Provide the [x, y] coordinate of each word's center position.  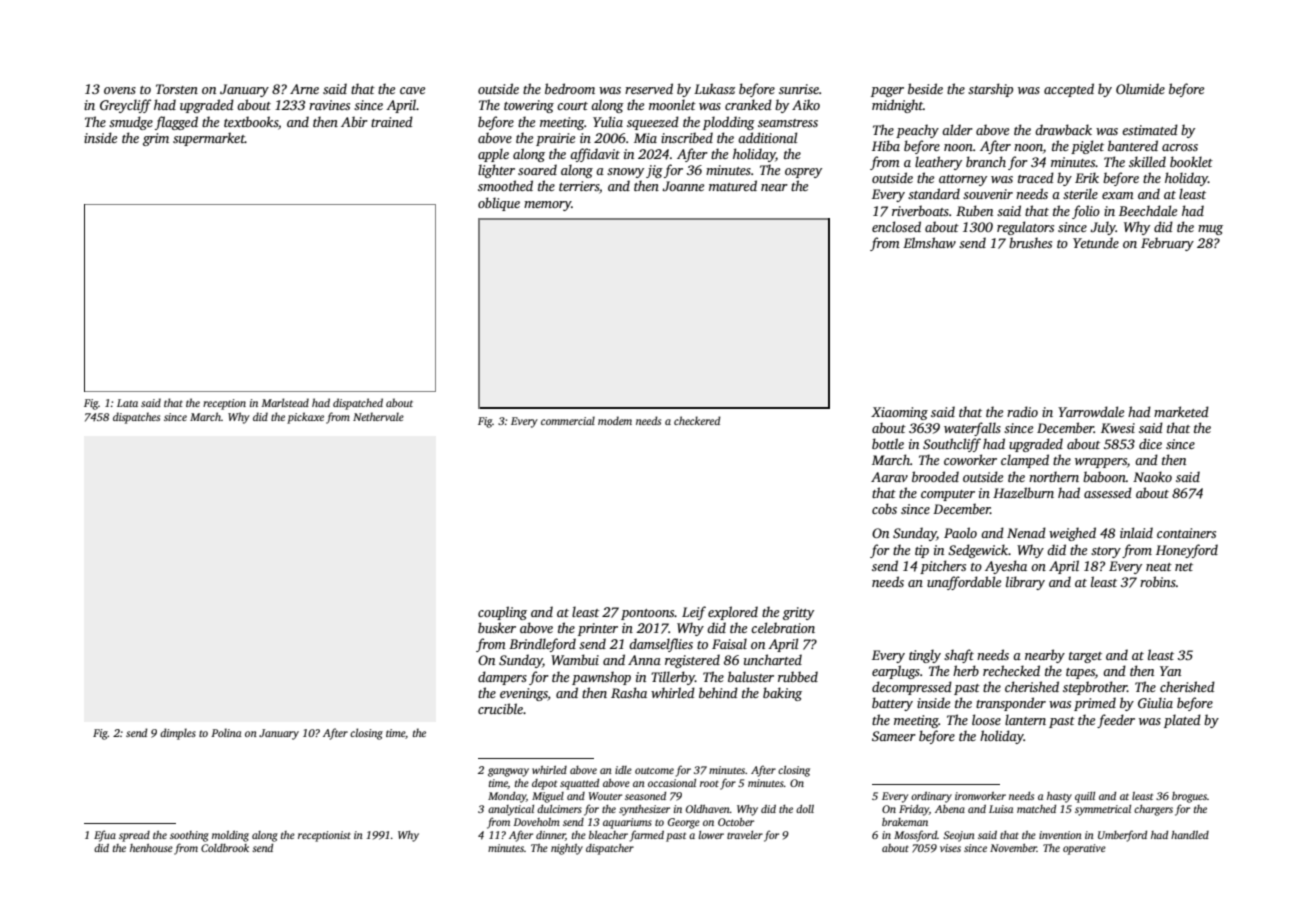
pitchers [943, 567]
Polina [226, 732]
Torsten [177, 89]
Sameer [894, 736]
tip [922, 551]
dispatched [358, 404]
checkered [697, 420]
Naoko [1152, 476]
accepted [1069, 90]
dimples [178, 734]
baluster [751, 676]
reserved [649, 88]
